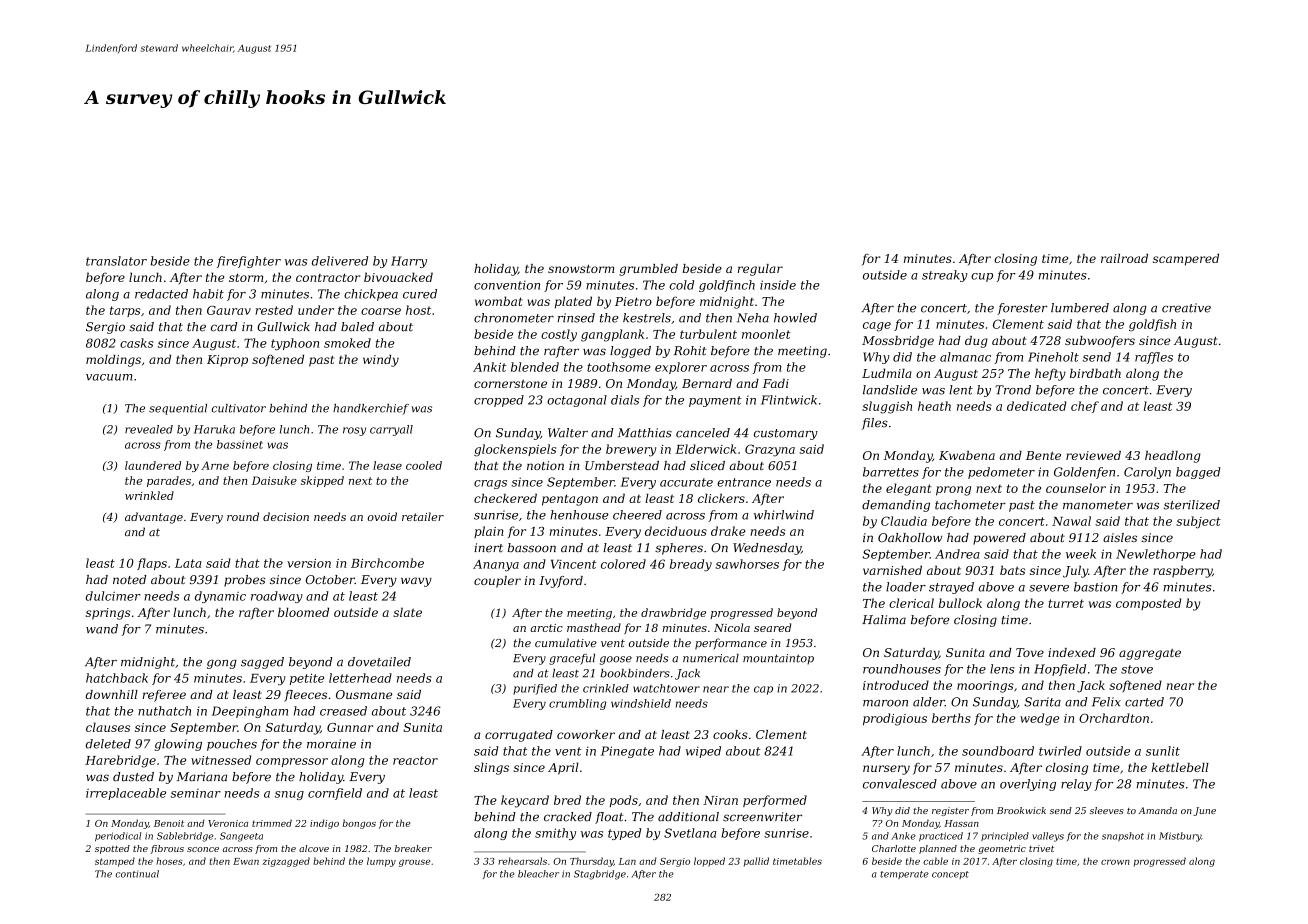 This image has height=924, width=1308. What do you see at coordinates (116, 261) in the image?
I see `translator` at bounding box center [116, 261].
